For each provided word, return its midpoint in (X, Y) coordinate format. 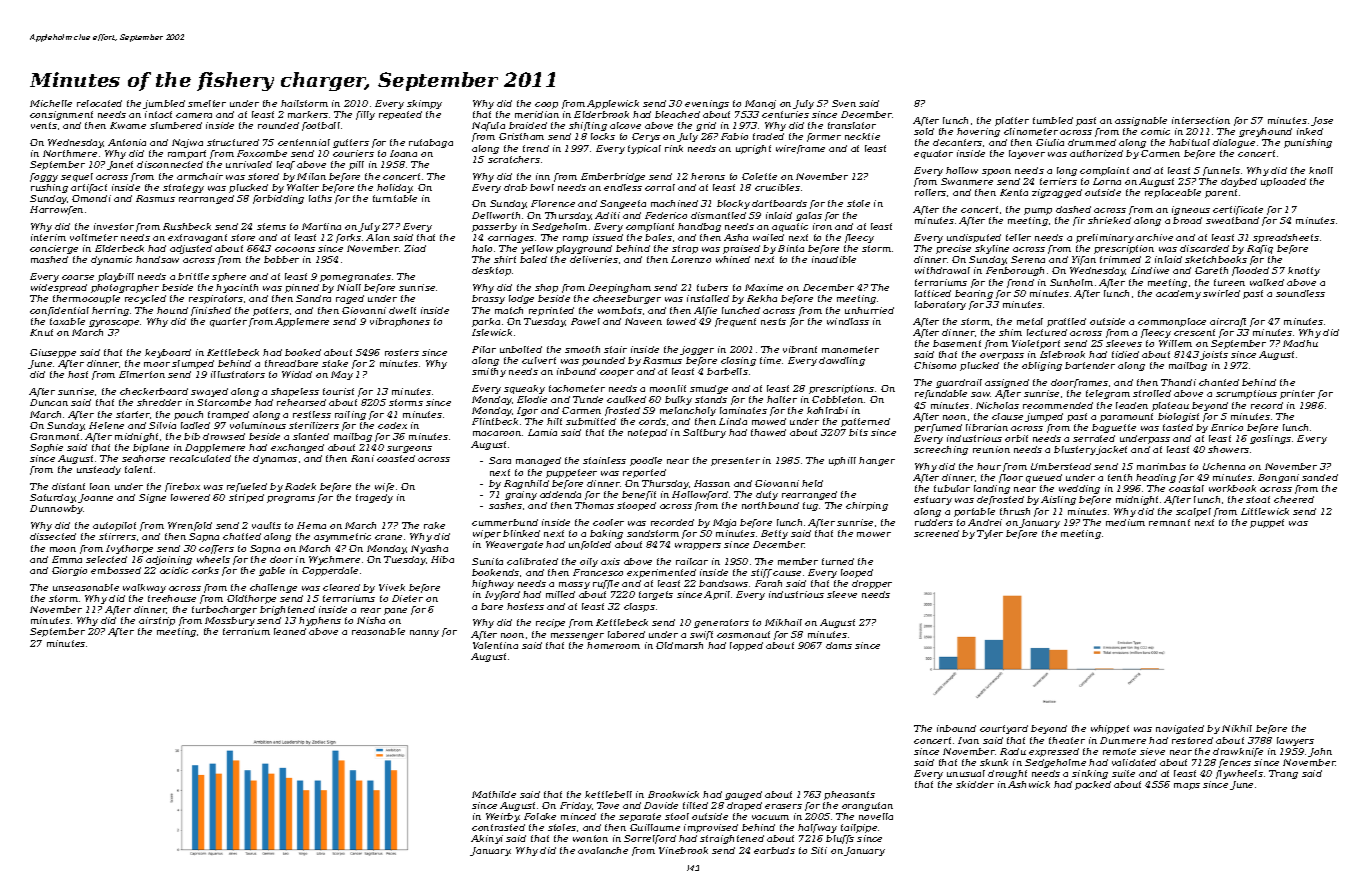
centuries (785, 114)
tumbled (1053, 120)
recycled (145, 299)
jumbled (164, 104)
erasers (783, 806)
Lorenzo (691, 259)
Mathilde (494, 794)
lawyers (1295, 741)
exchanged (297, 448)
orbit (1016, 438)
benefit (639, 495)
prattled (1066, 322)
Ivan (968, 740)
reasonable (378, 631)
